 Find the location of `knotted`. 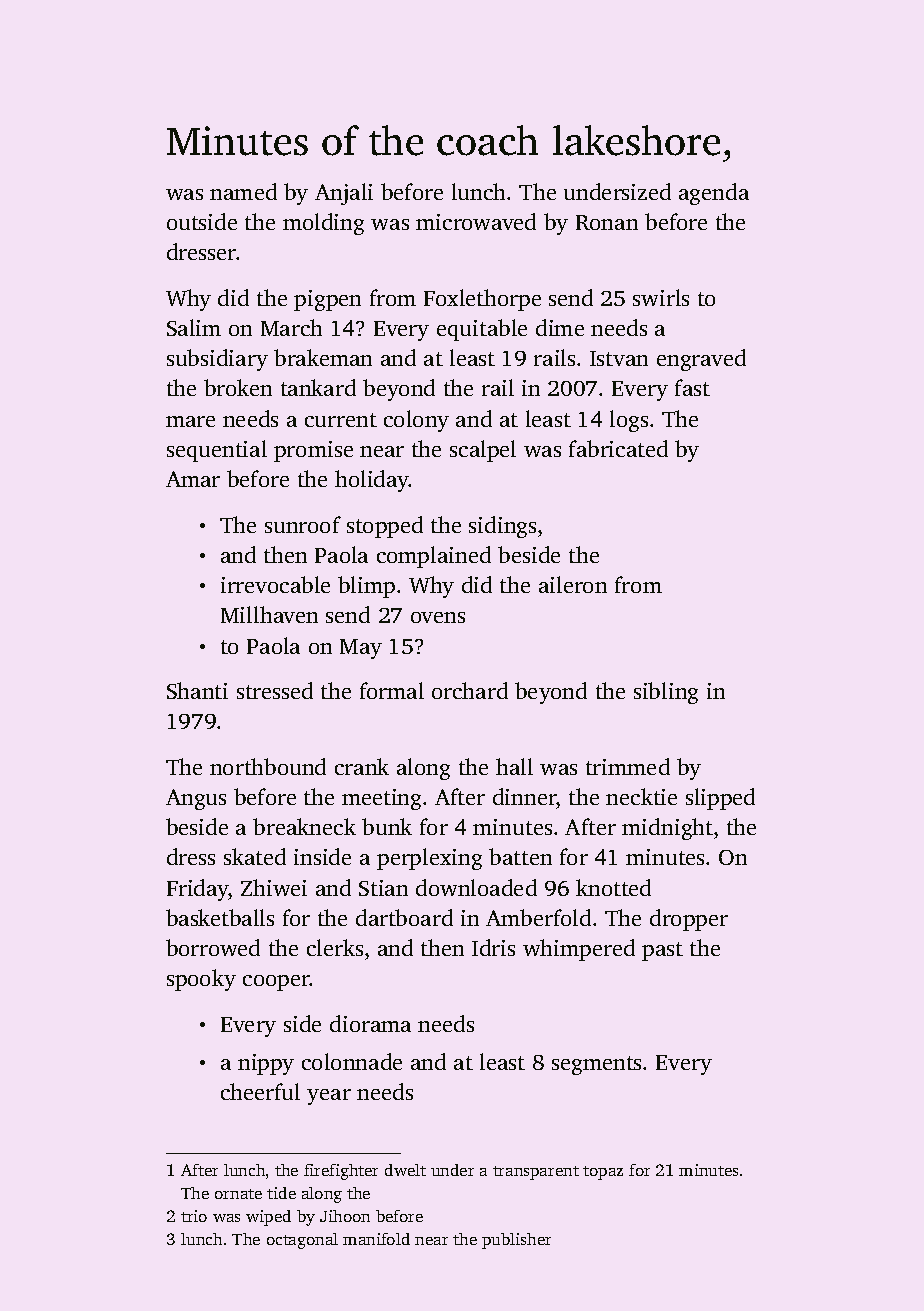

knotted is located at coordinates (613, 887).
